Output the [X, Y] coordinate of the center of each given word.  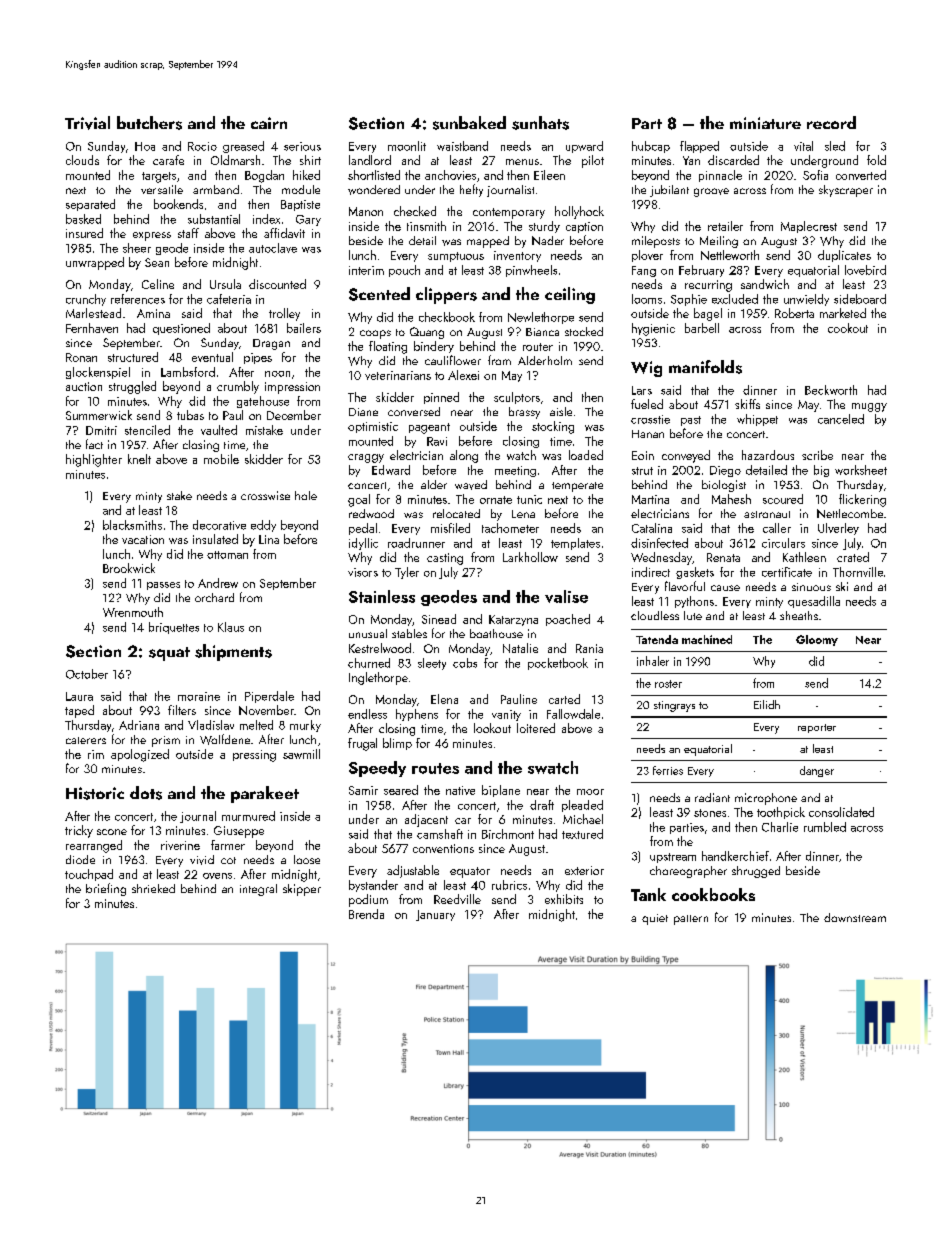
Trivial [87, 123]
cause [725, 588]
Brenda [366, 914]
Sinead [439, 619]
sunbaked [469, 123]
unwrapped [95, 263]
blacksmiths [132, 525]
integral [258, 890]
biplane [501, 791]
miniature [765, 123]
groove [711, 192]
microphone [766, 799]
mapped [488, 242]
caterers [86, 740]
